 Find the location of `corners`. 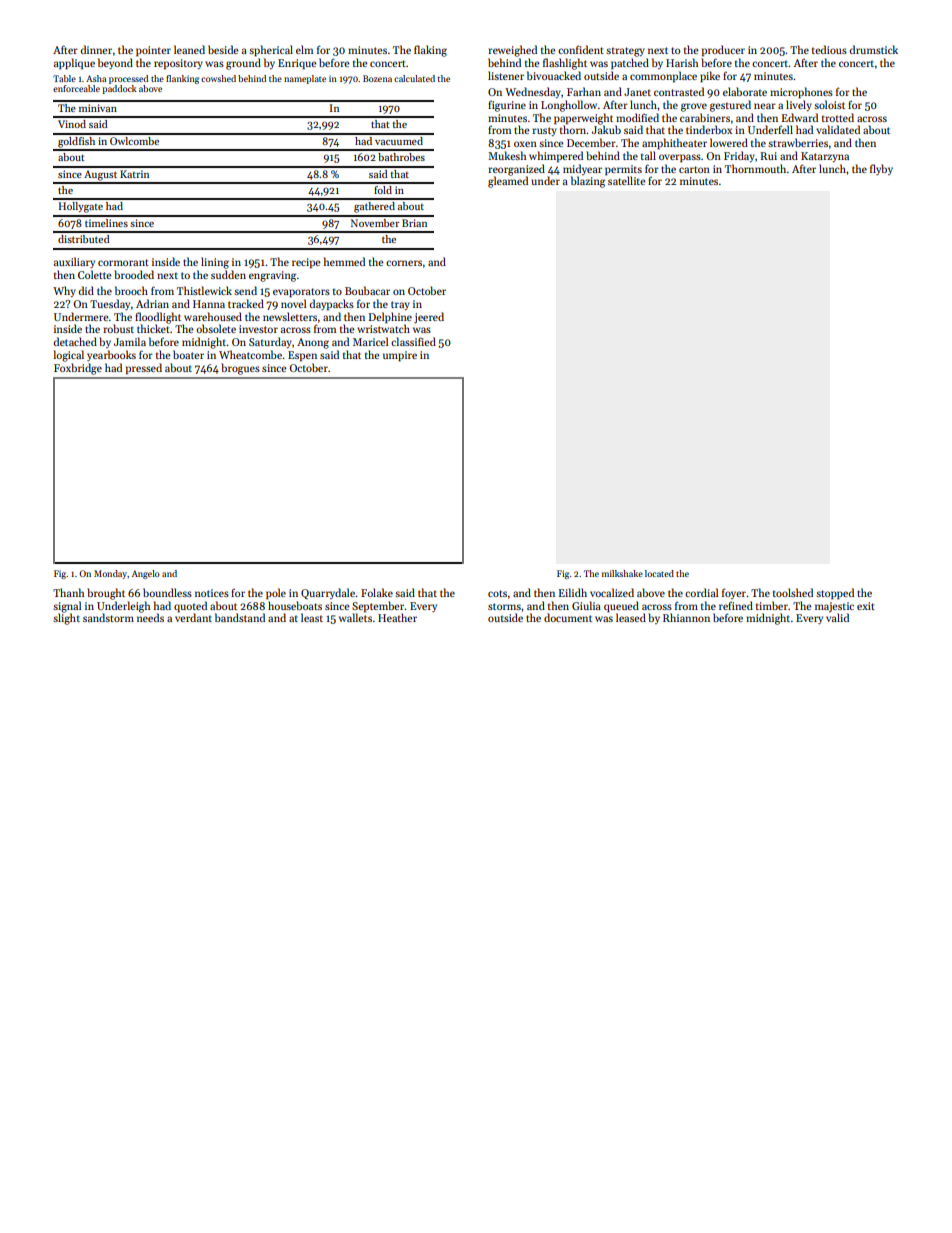

corners is located at coordinates (404, 263).
